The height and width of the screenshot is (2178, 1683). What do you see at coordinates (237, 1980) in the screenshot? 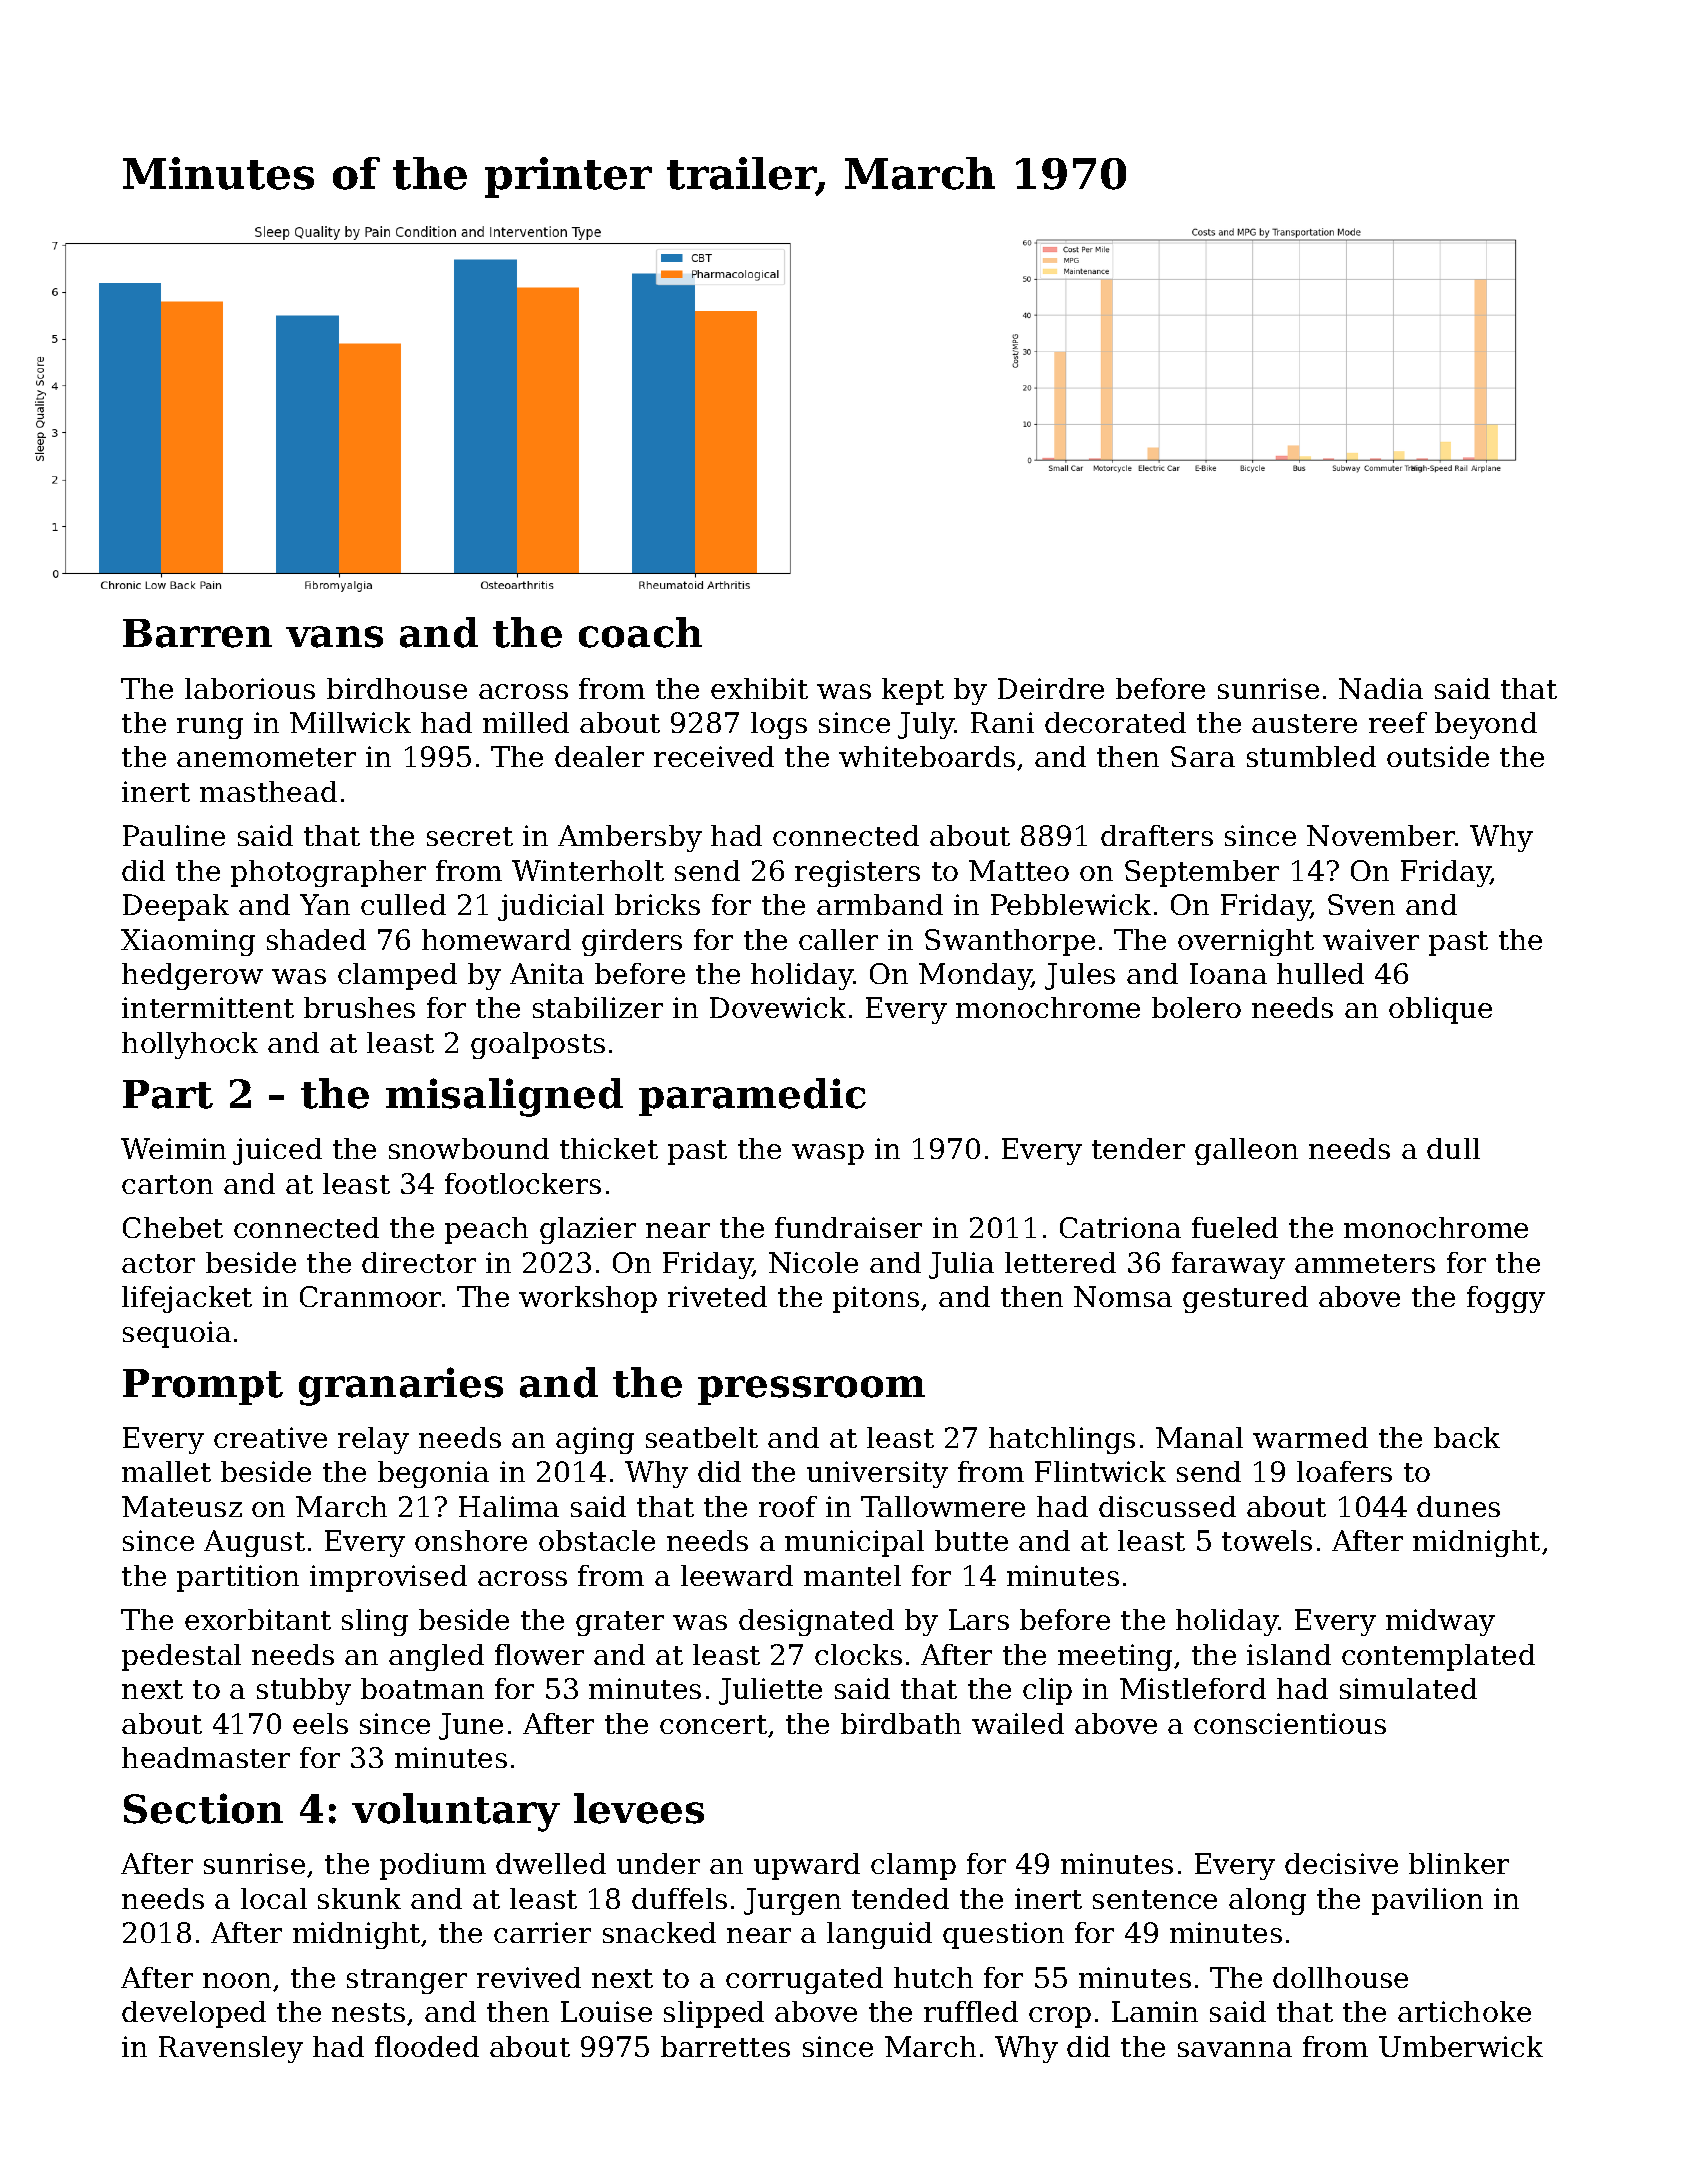
I see `noon` at bounding box center [237, 1980].
